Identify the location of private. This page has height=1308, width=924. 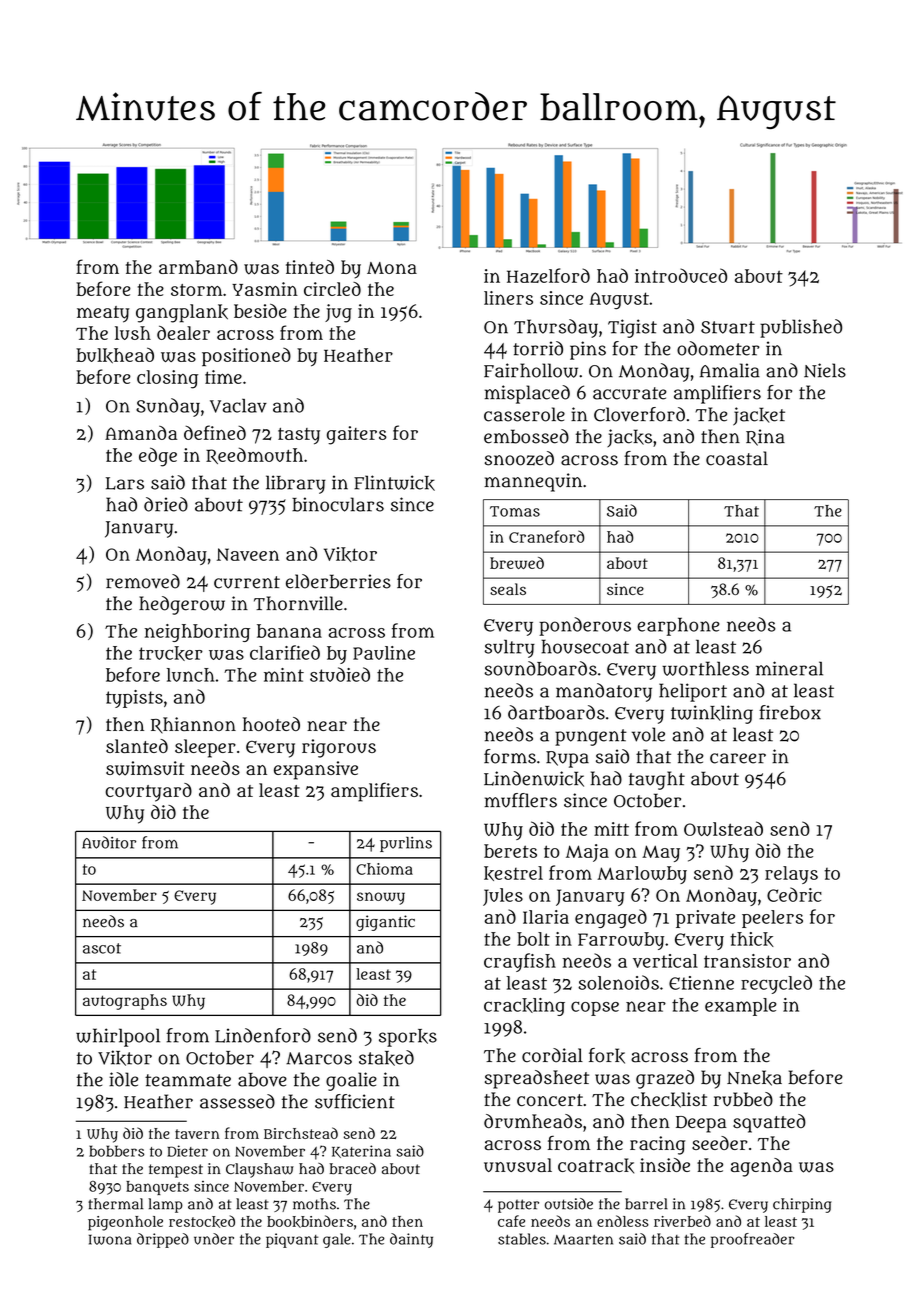
(705, 919).
